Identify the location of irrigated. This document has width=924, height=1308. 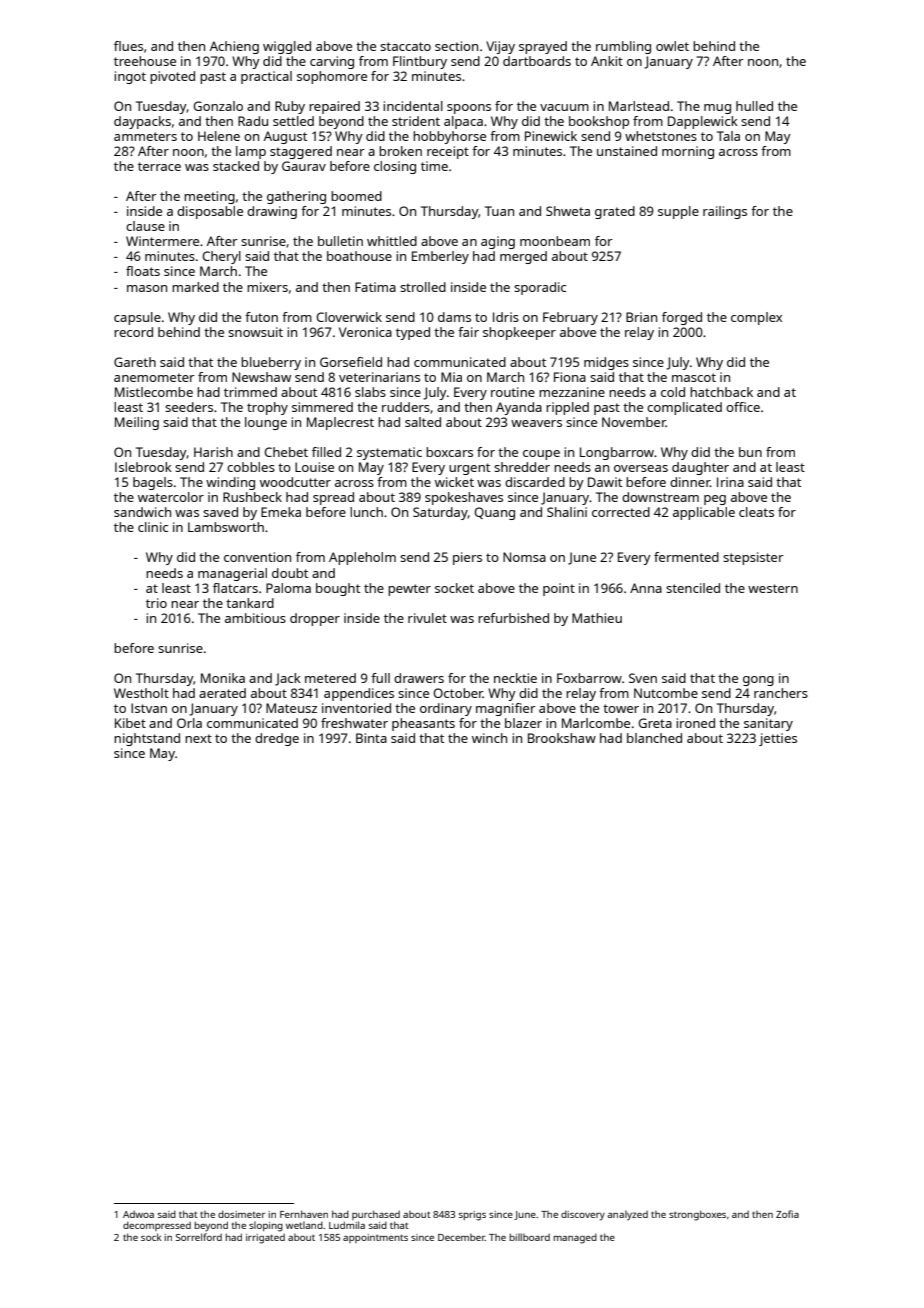
(265, 1239).
